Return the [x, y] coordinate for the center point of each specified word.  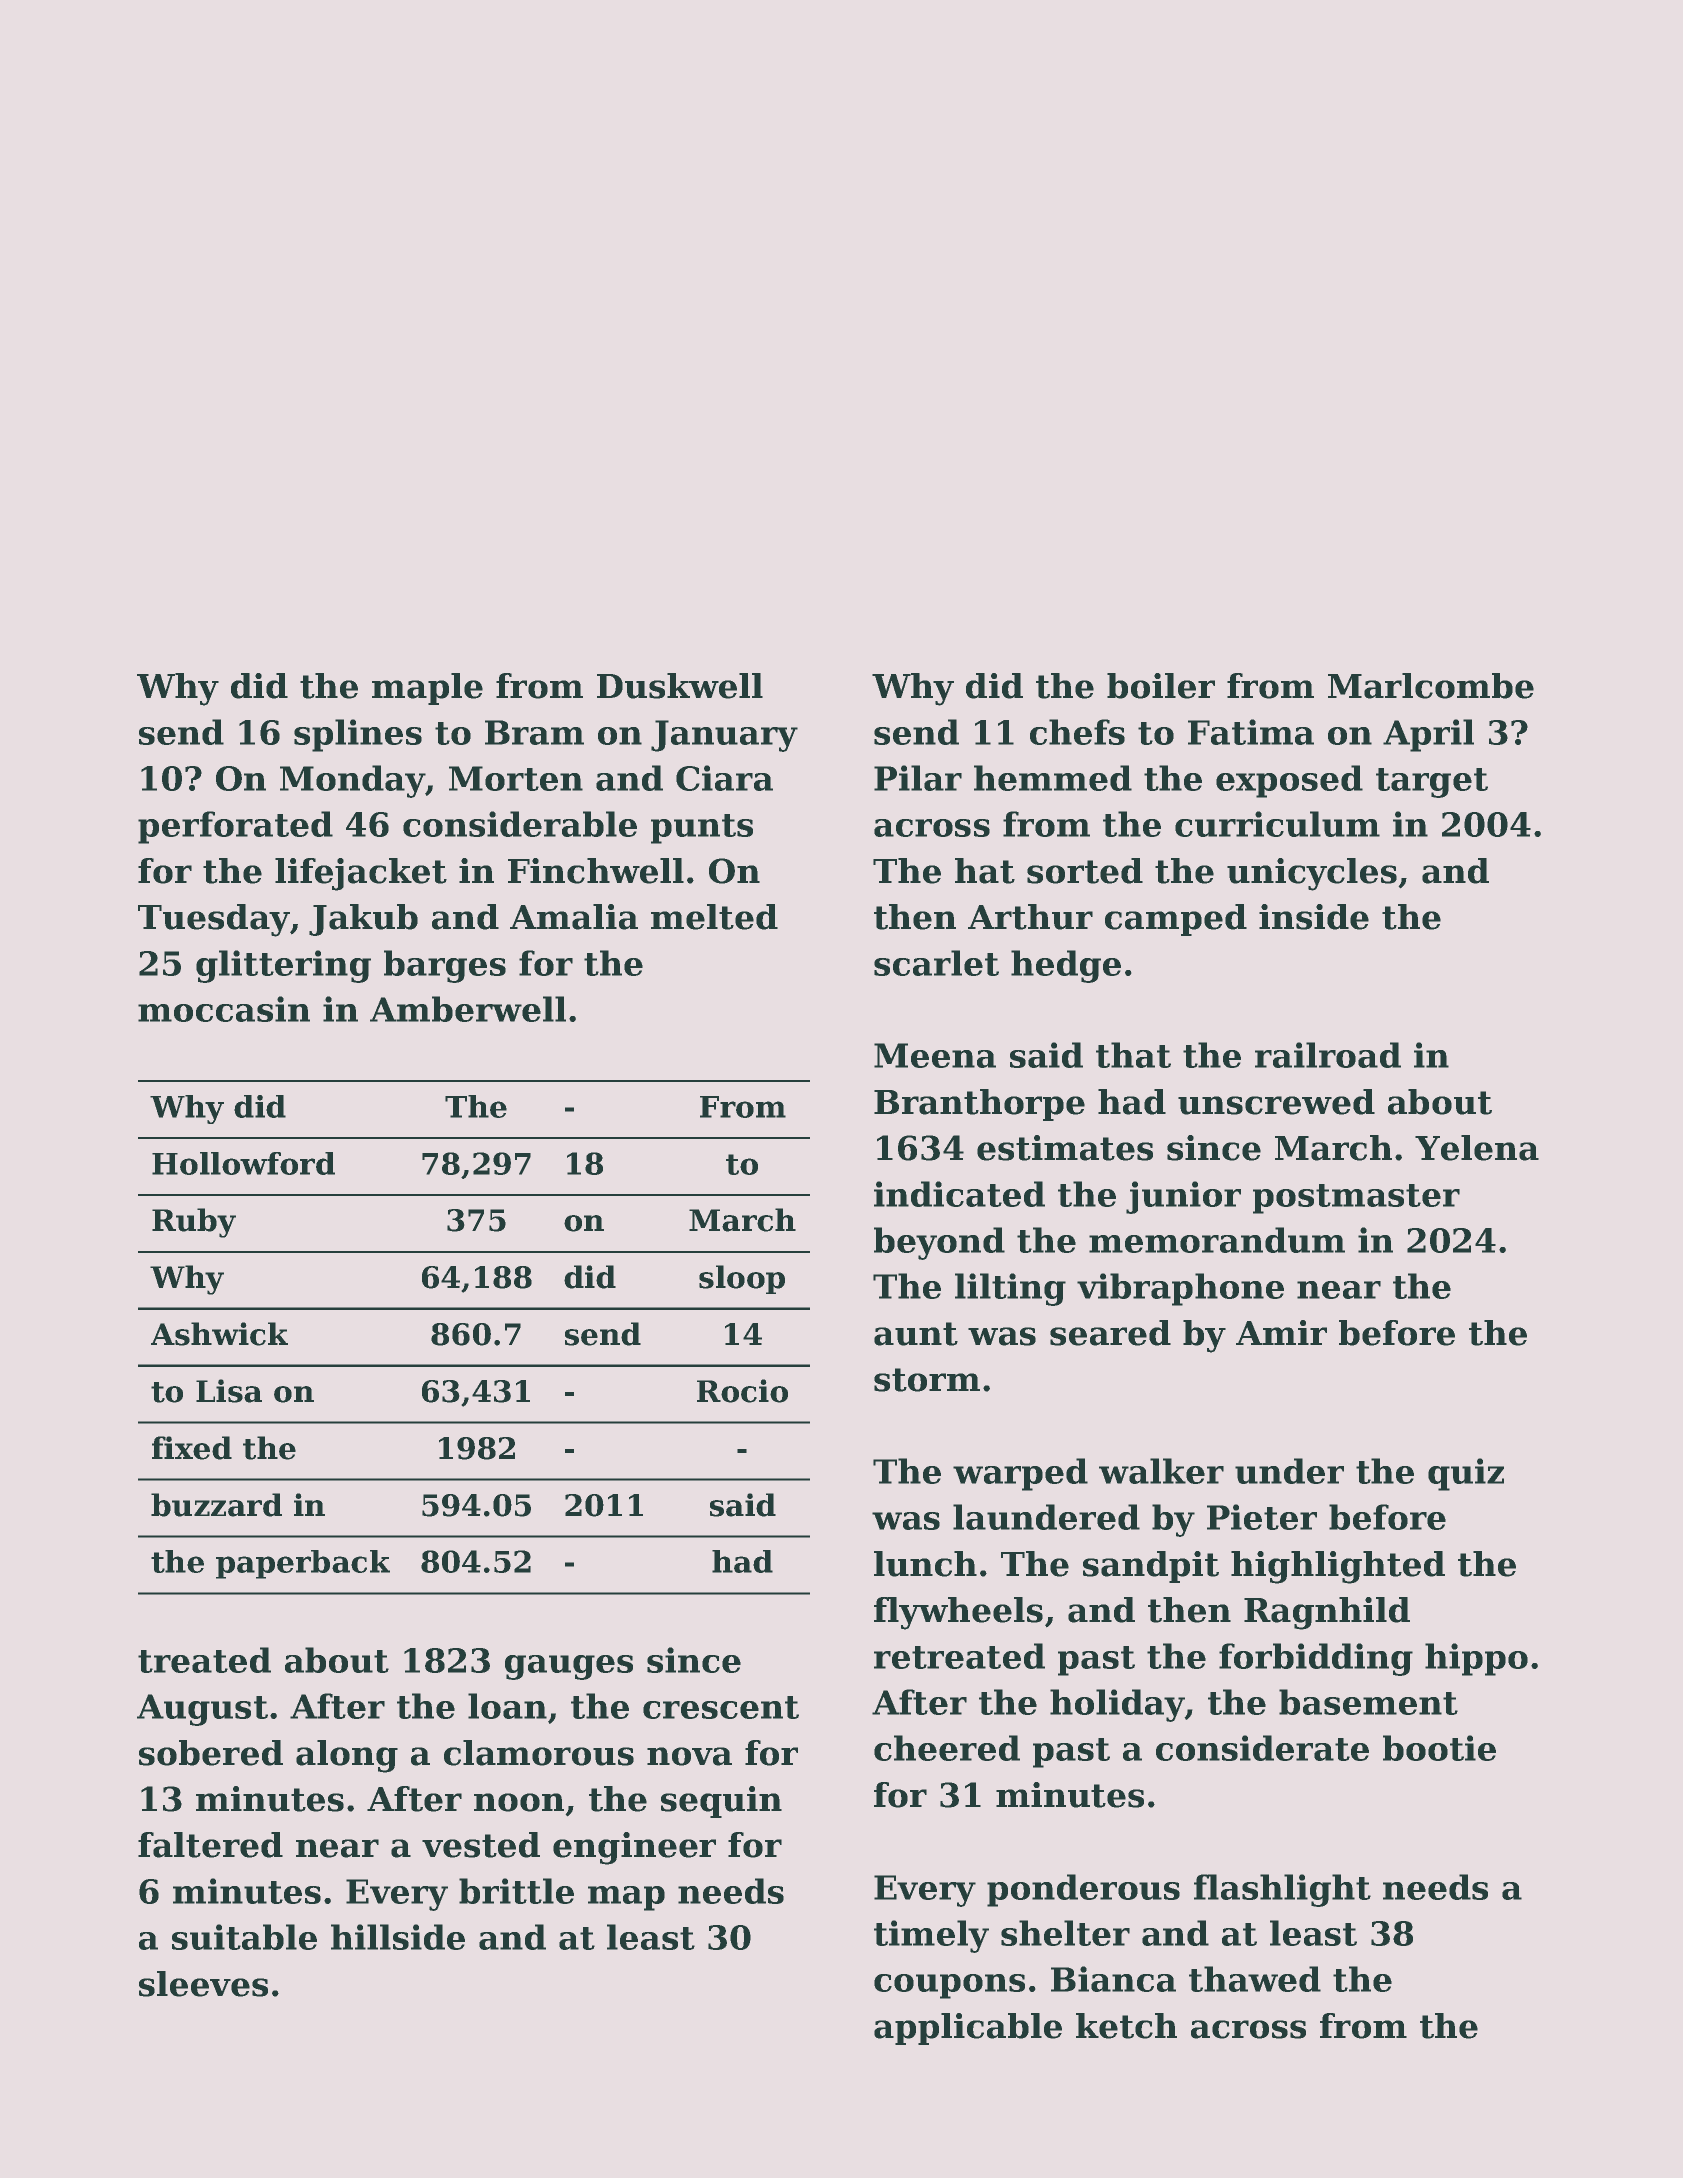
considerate [1262, 1748]
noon [519, 1802]
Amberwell [468, 1009]
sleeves [203, 1984]
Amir [1281, 1332]
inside [1314, 917]
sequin [721, 1802]
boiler [1161, 686]
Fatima [1251, 732]
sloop [742, 1279]
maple [427, 689]
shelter [1065, 1933]
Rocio [742, 1391]
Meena [935, 1055]
